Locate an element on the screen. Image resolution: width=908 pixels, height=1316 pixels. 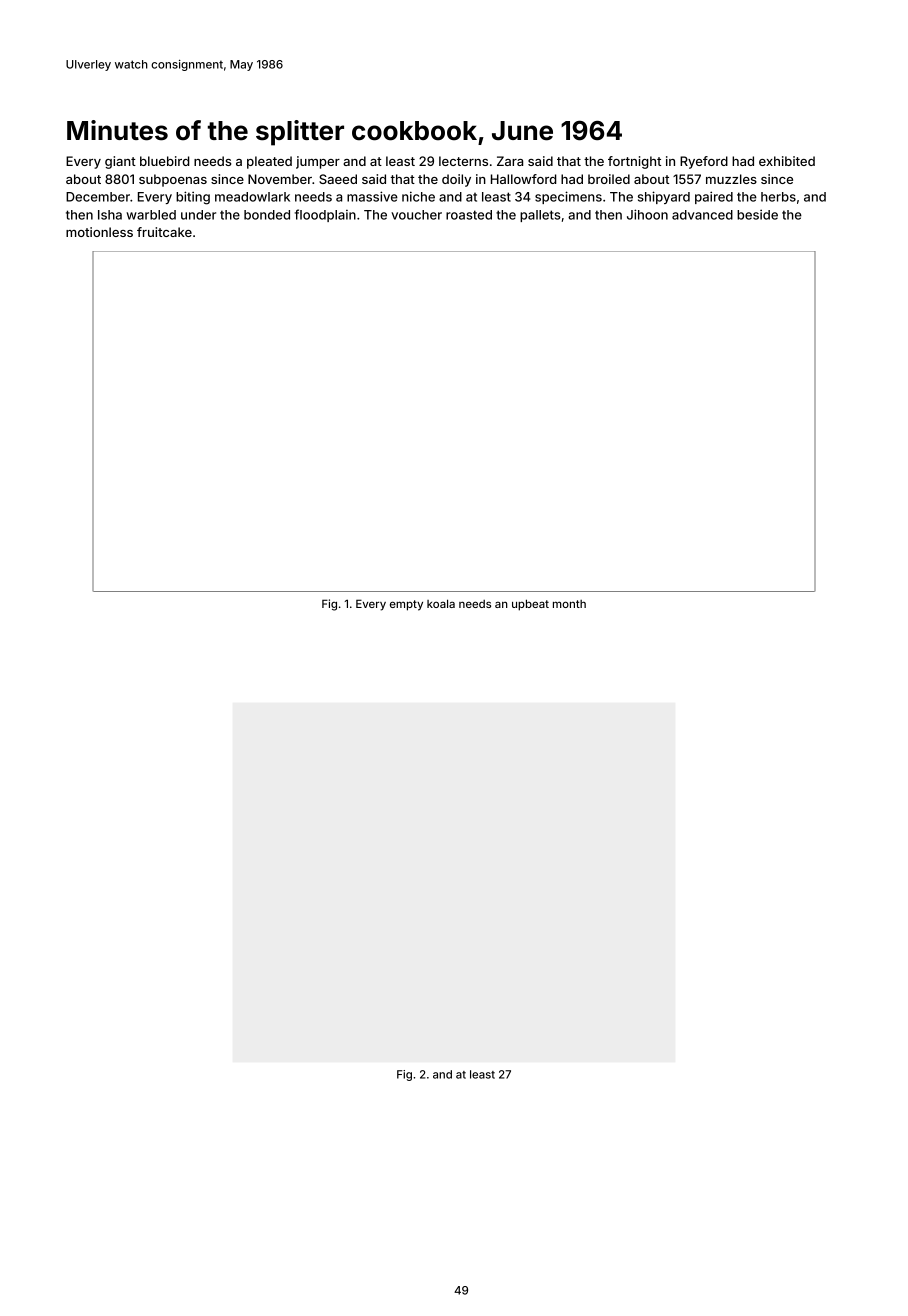
fruitcake is located at coordinates (164, 232).
